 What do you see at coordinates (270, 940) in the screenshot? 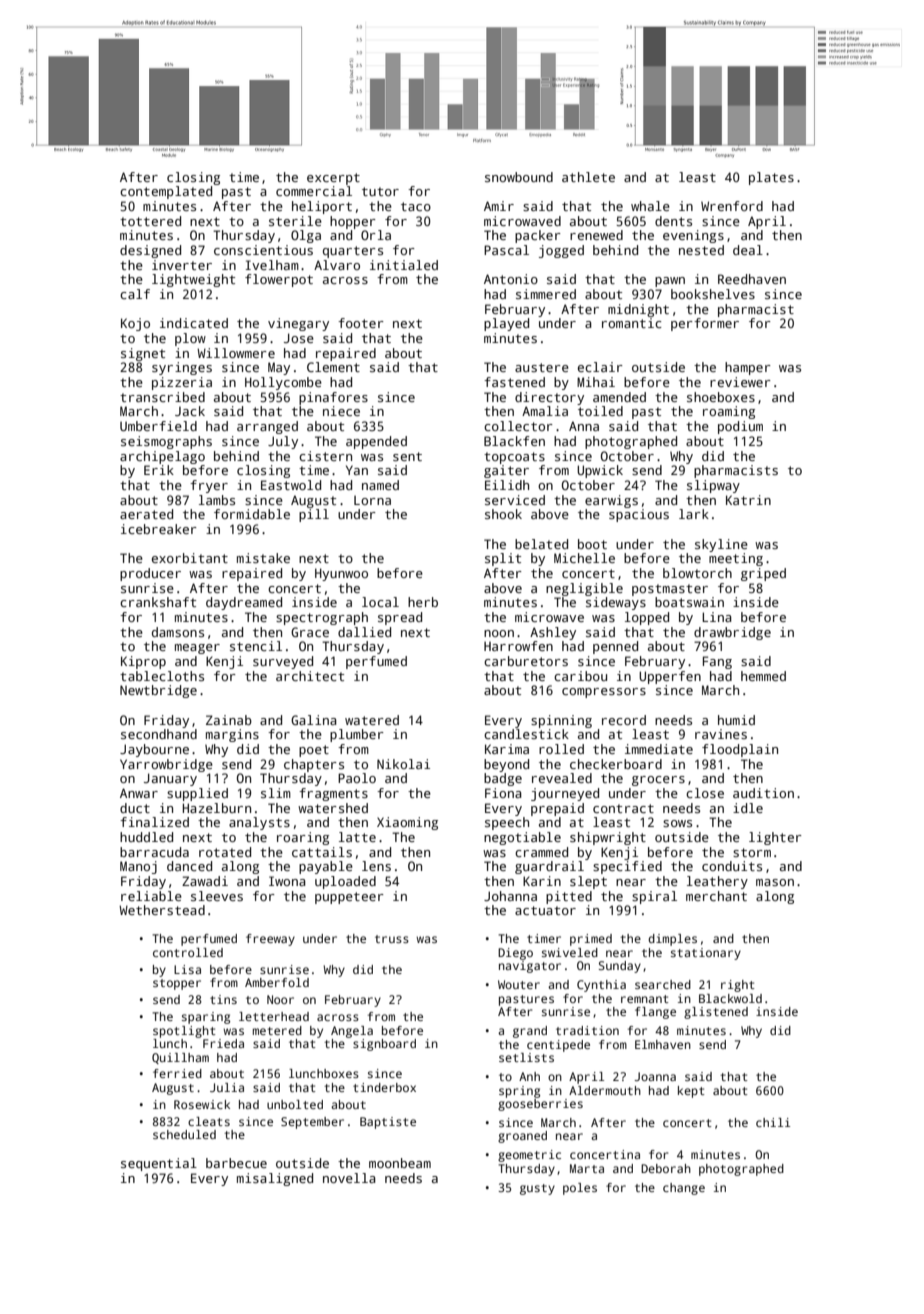
I see `freeway` at bounding box center [270, 940].
